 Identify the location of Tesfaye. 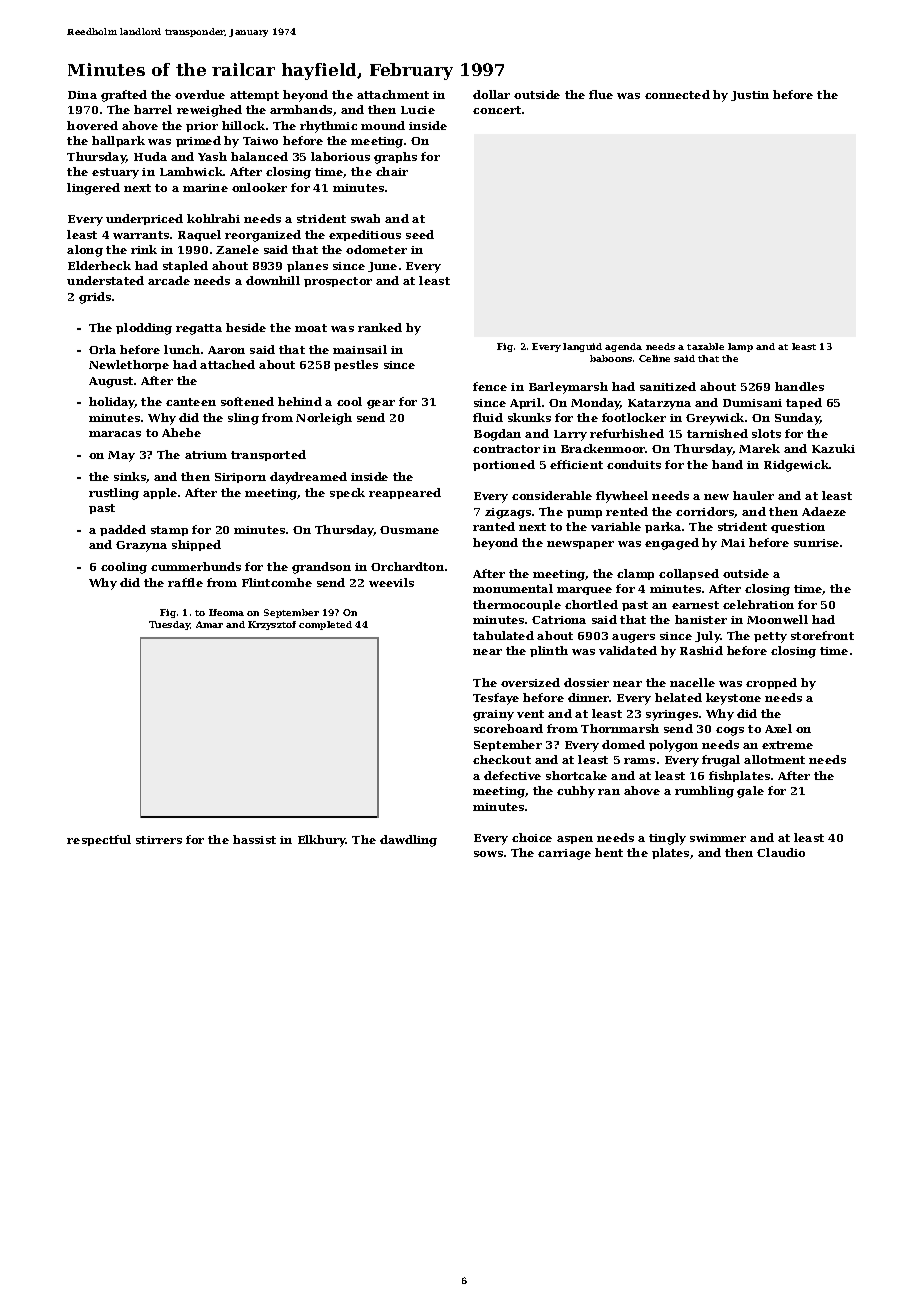
(496, 699).
